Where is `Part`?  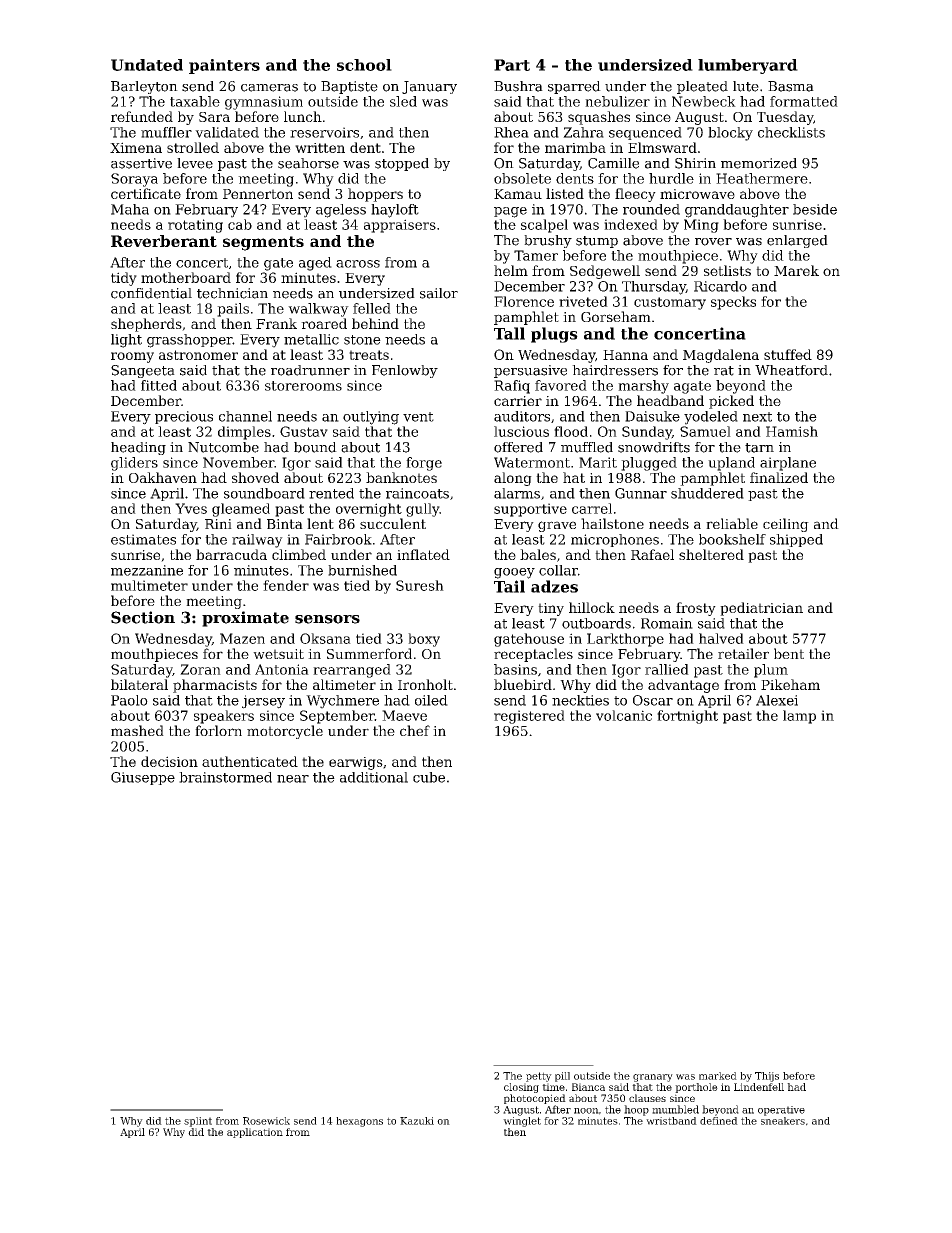 Part is located at coordinates (512, 65).
